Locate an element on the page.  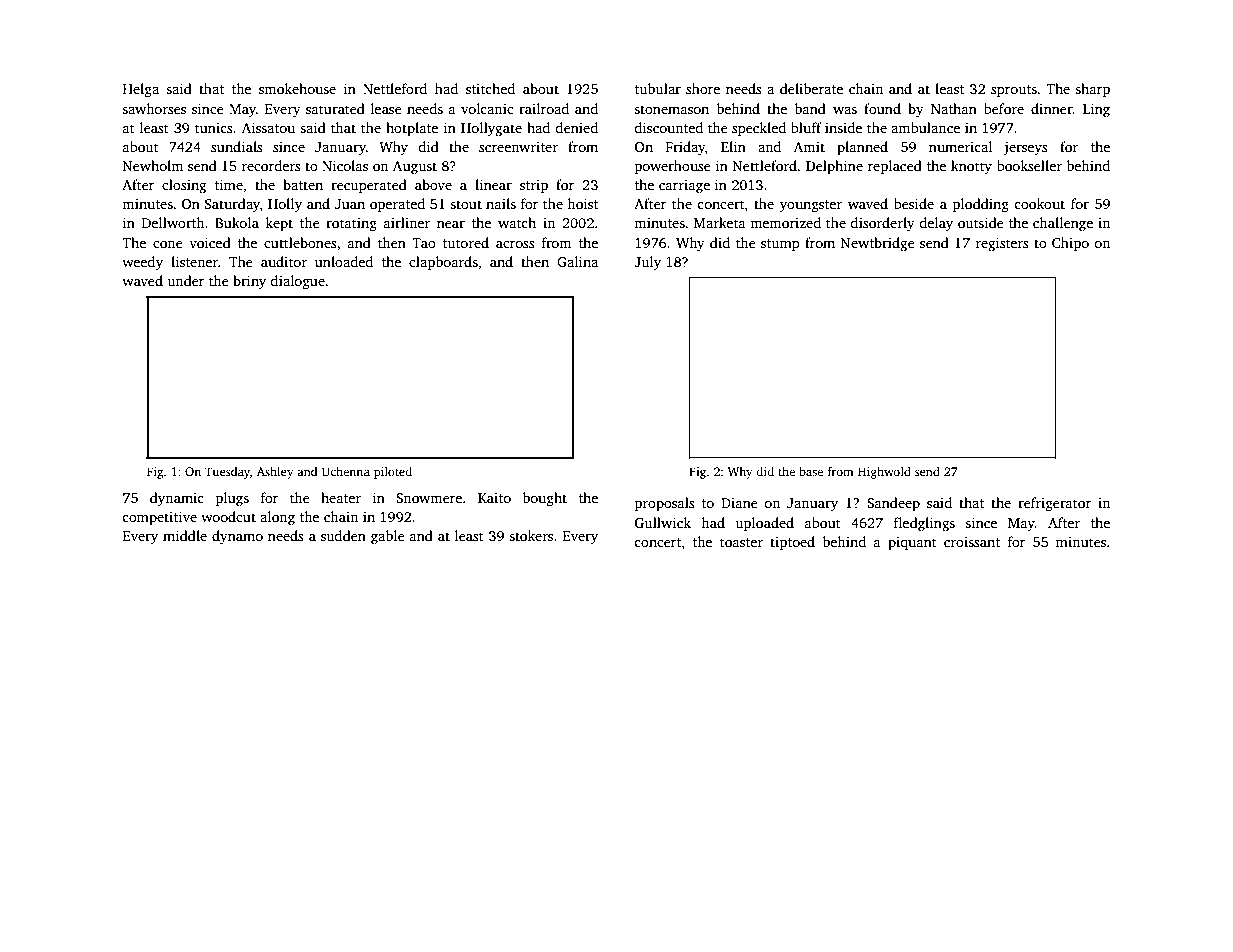
piloted is located at coordinates (393, 473).
